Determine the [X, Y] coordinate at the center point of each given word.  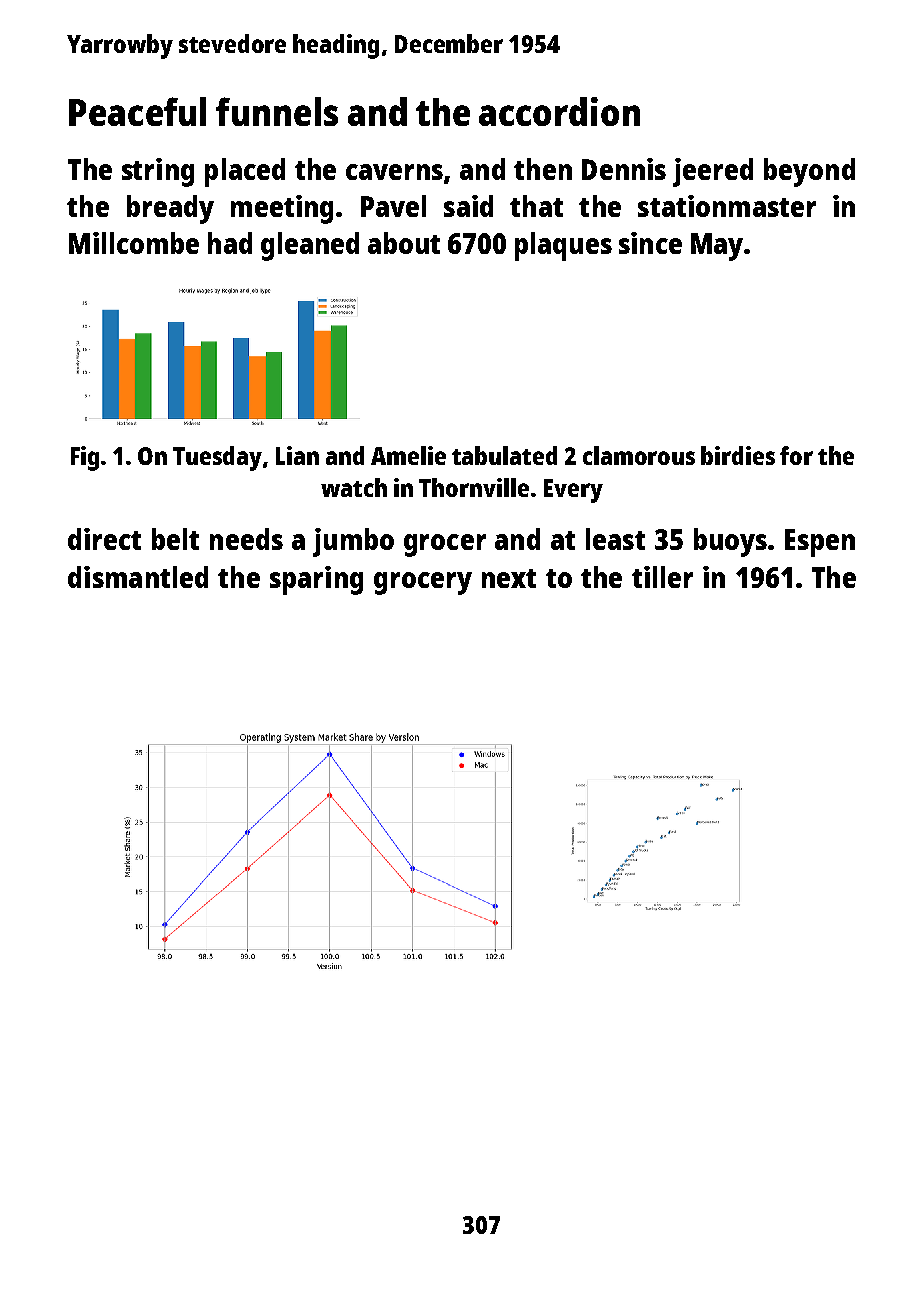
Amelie [408, 455]
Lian [297, 455]
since [650, 243]
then [543, 169]
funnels [277, 111]
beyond [809, 172]
